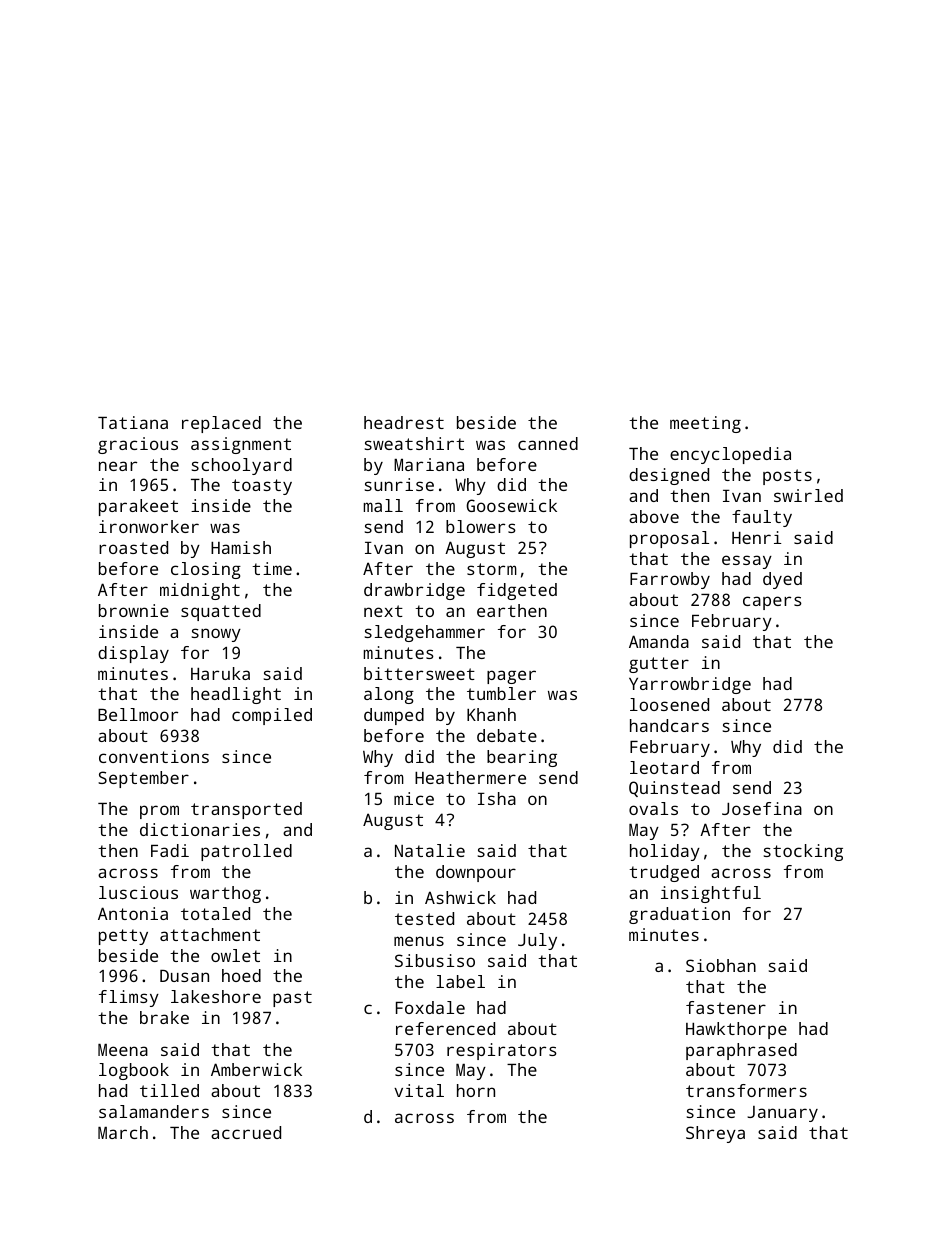 The image size is (952, 1233). What do you see at coordinates (425, 633) in the screenshot?
I see `sledgehammer` at bounding box center [425, 633].
